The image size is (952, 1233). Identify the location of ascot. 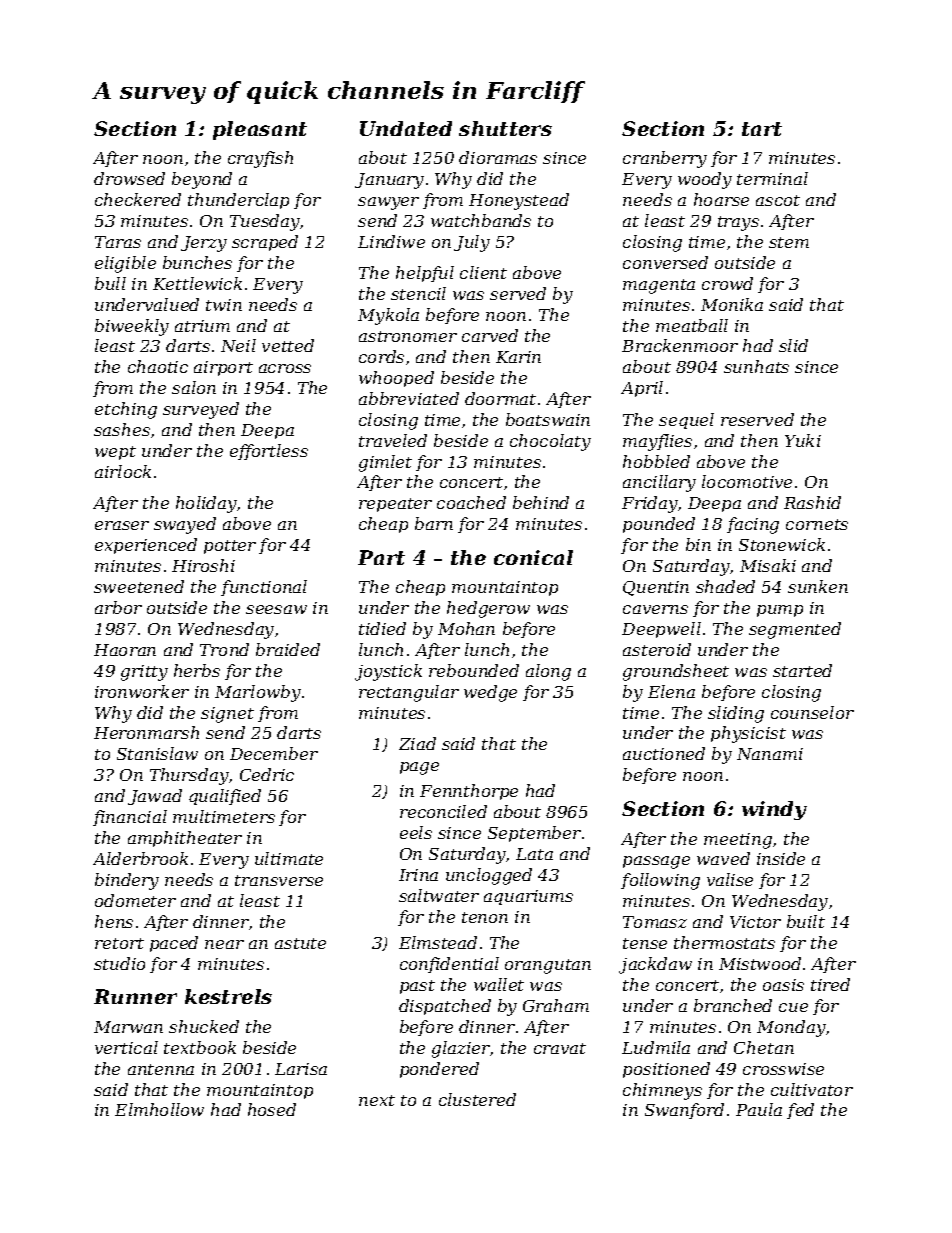
(778, 200).
